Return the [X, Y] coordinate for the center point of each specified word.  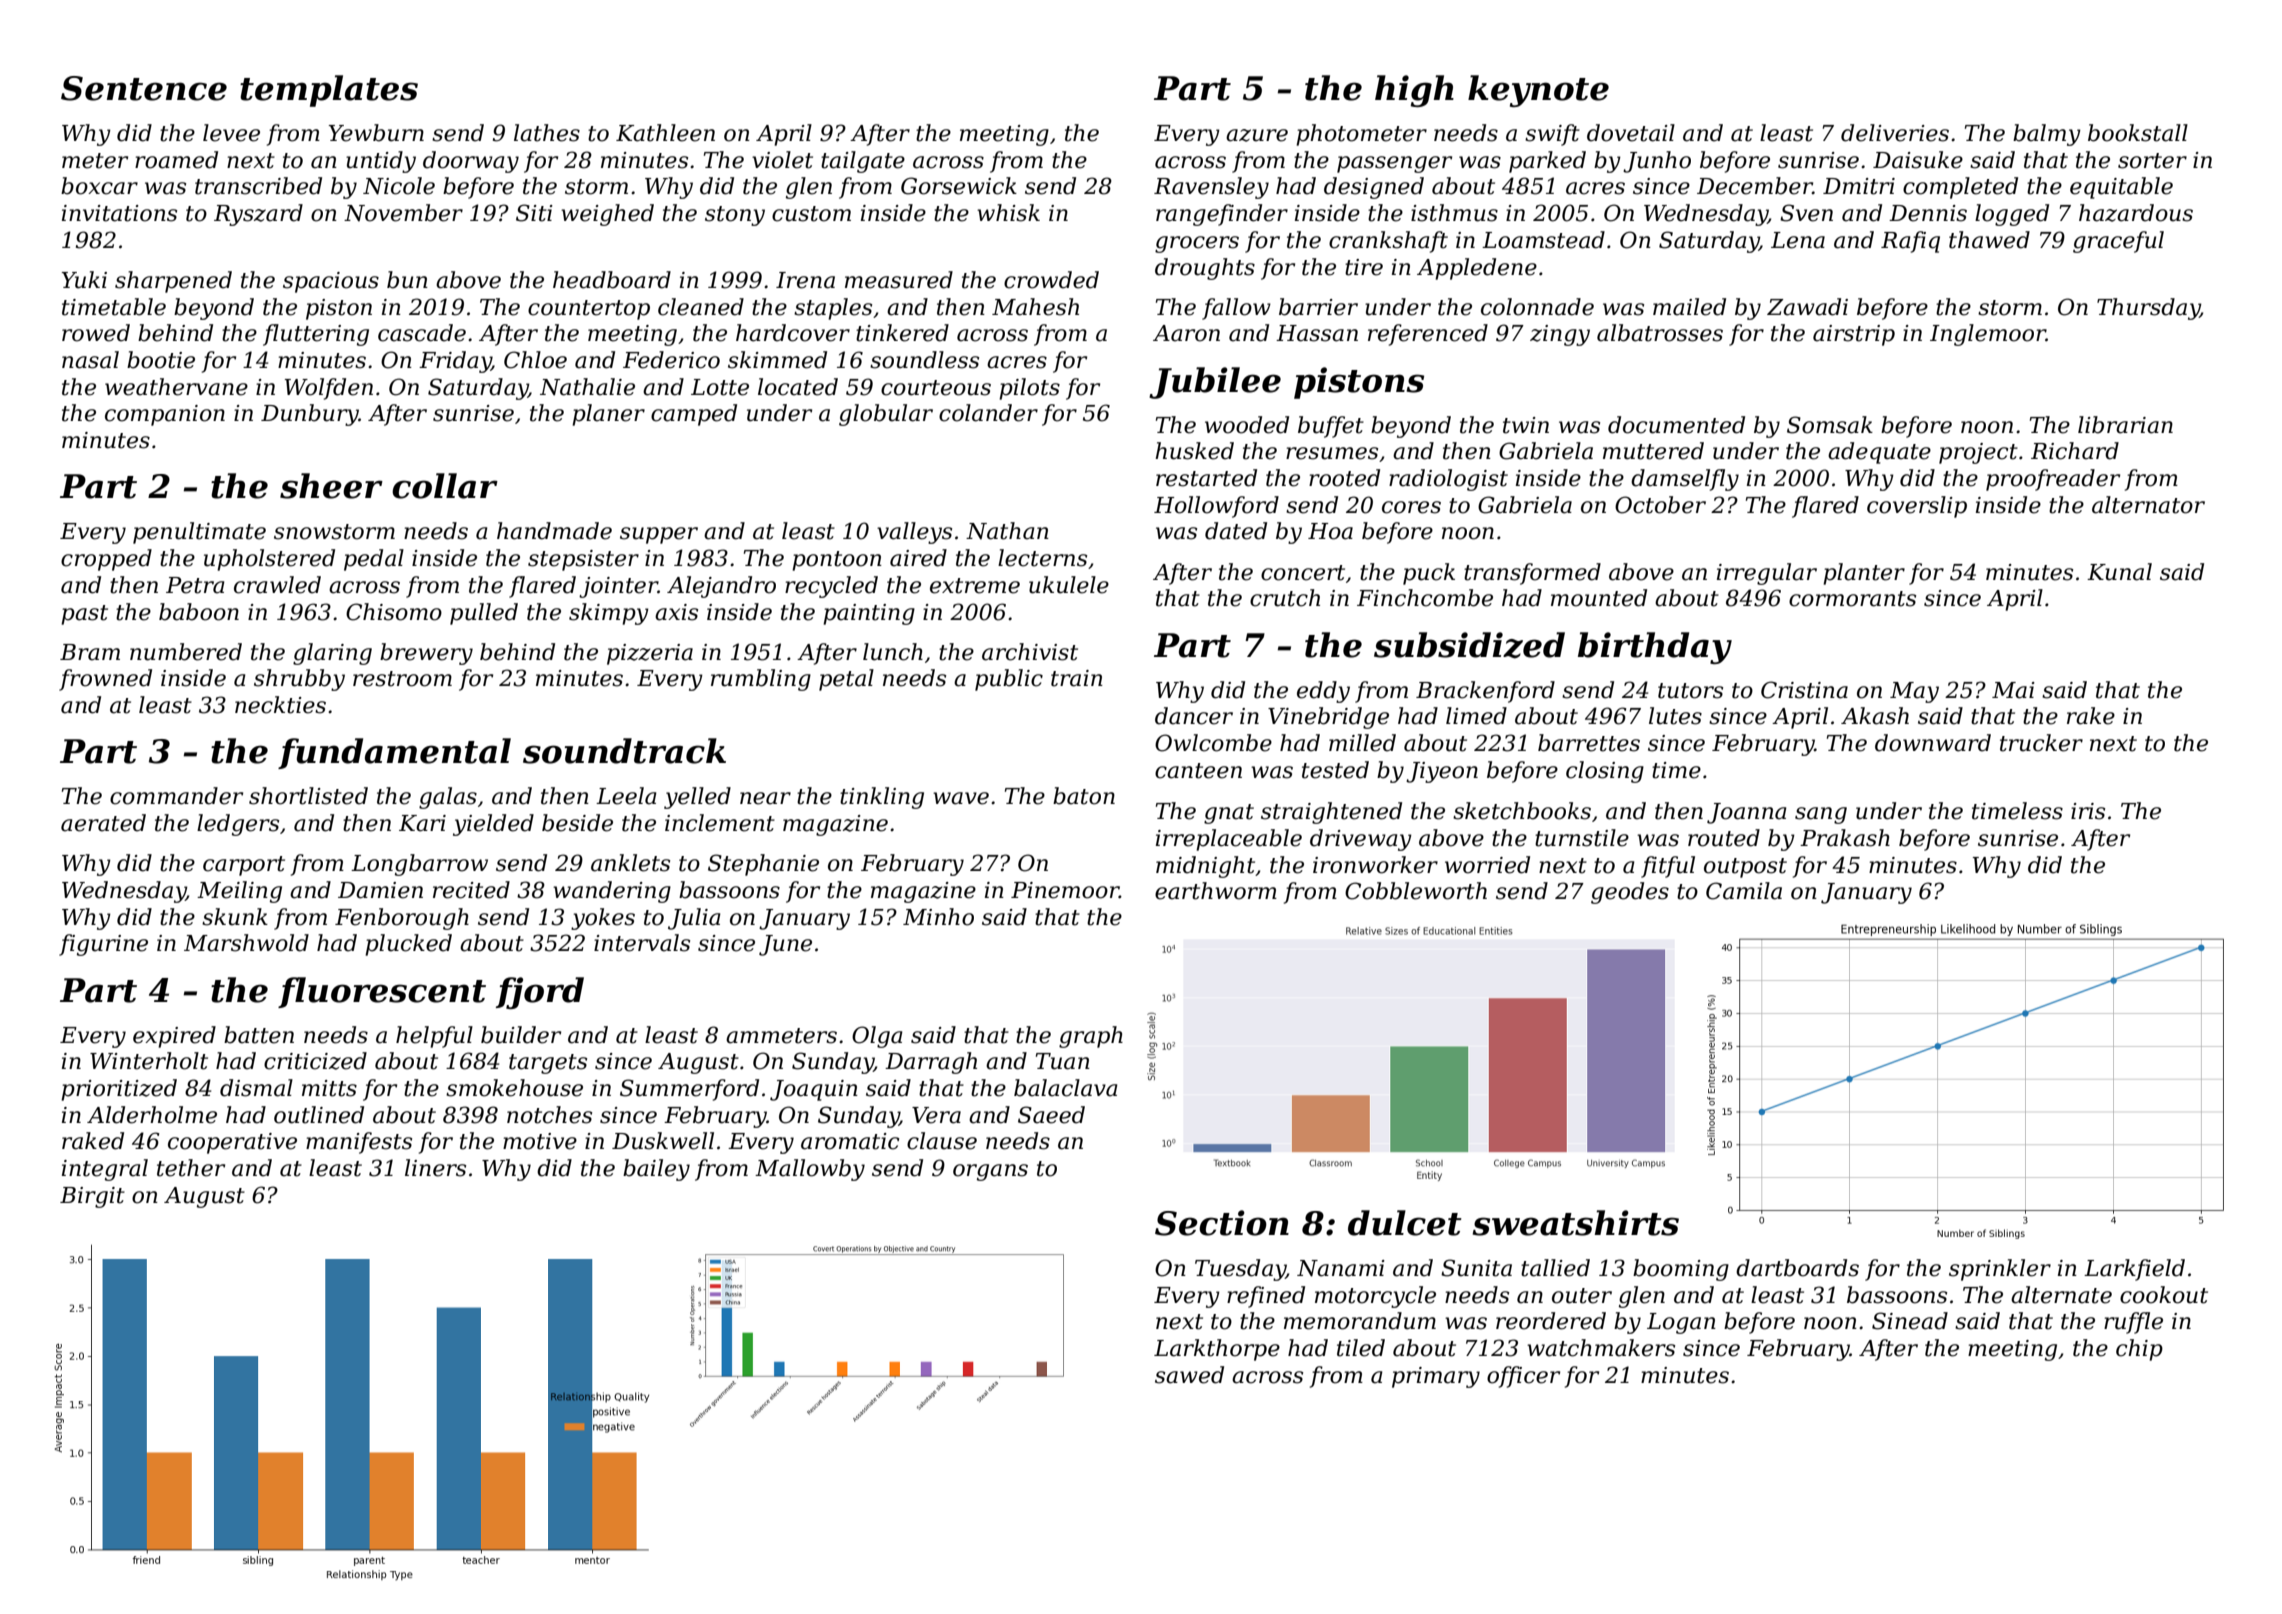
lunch [893, 652]
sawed [1189, 1375]
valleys [914, 533]
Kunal [2119, 572]
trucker [2041, 743]
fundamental [394, 753]
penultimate [199, 533]
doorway [471, 162]
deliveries [1895, 133]
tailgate [863, 162]
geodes [1630, 893]
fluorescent [382, 992]
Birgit [92, 1197]
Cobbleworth [1416, 891]
